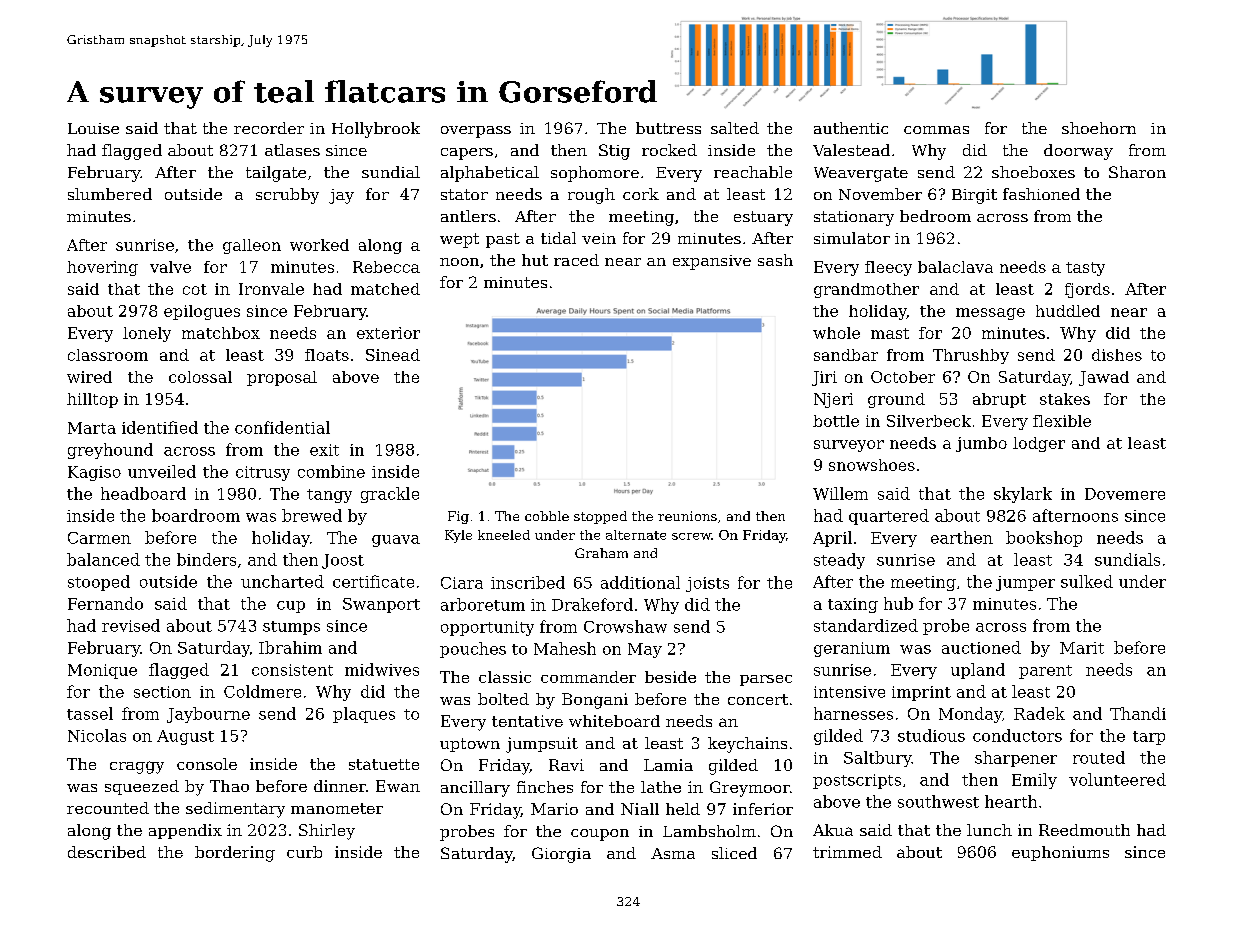  Describe the element at coordinates (93, 128) in the image. I see `Louise` at that location.
